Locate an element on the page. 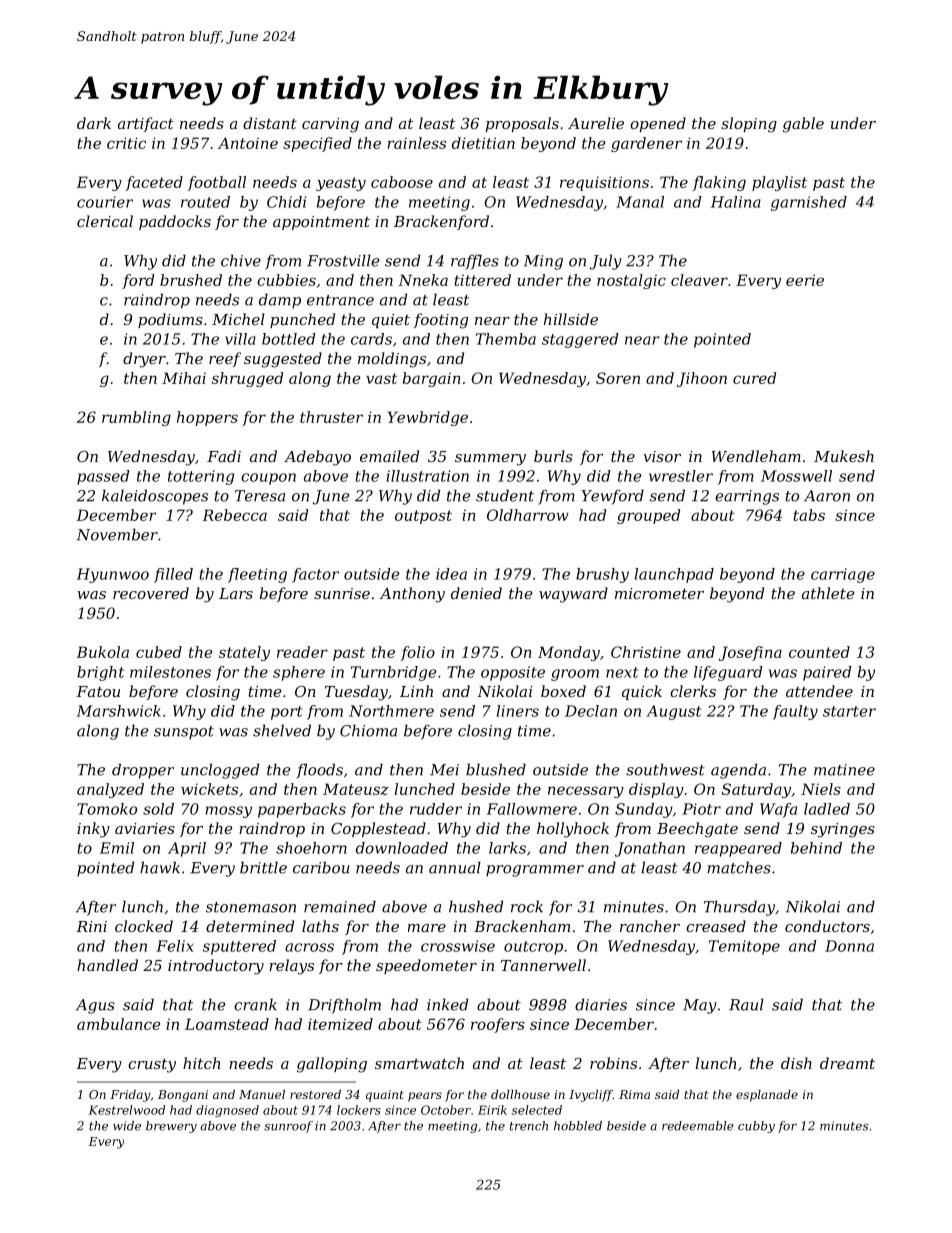 The width and height of the page is (952, 1233). proposals is located at coordinates (522, 124).
